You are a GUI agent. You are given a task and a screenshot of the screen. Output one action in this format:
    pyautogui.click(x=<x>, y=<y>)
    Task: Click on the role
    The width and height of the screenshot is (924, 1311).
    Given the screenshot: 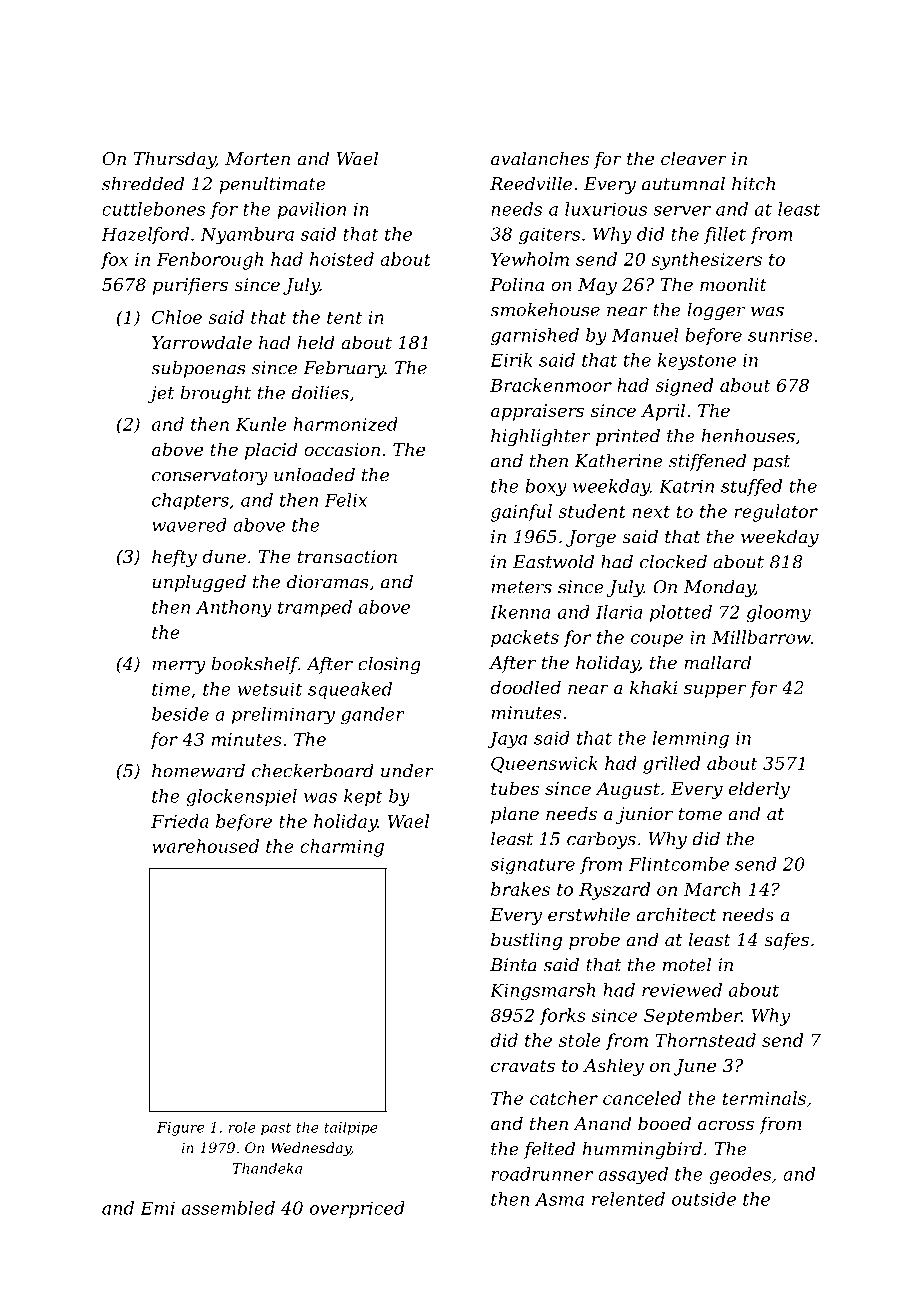 What is the action you would take?
    pyautogui.click(x=242, y=1127)
